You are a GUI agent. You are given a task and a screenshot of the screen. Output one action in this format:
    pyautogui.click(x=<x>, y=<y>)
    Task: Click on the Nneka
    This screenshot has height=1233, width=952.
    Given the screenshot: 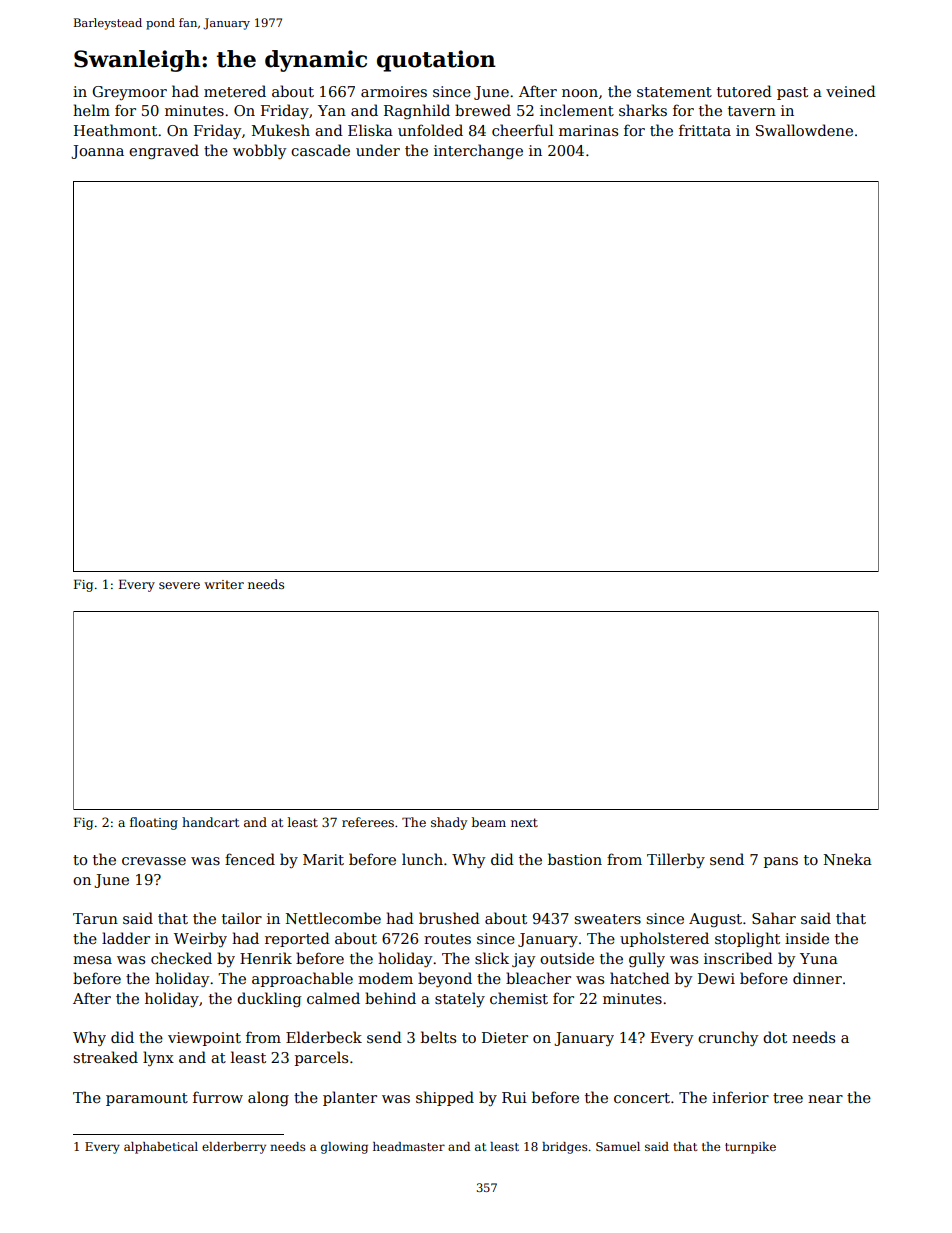 What is the action you would take?
    pyautogui.click(x=848, y=859)
